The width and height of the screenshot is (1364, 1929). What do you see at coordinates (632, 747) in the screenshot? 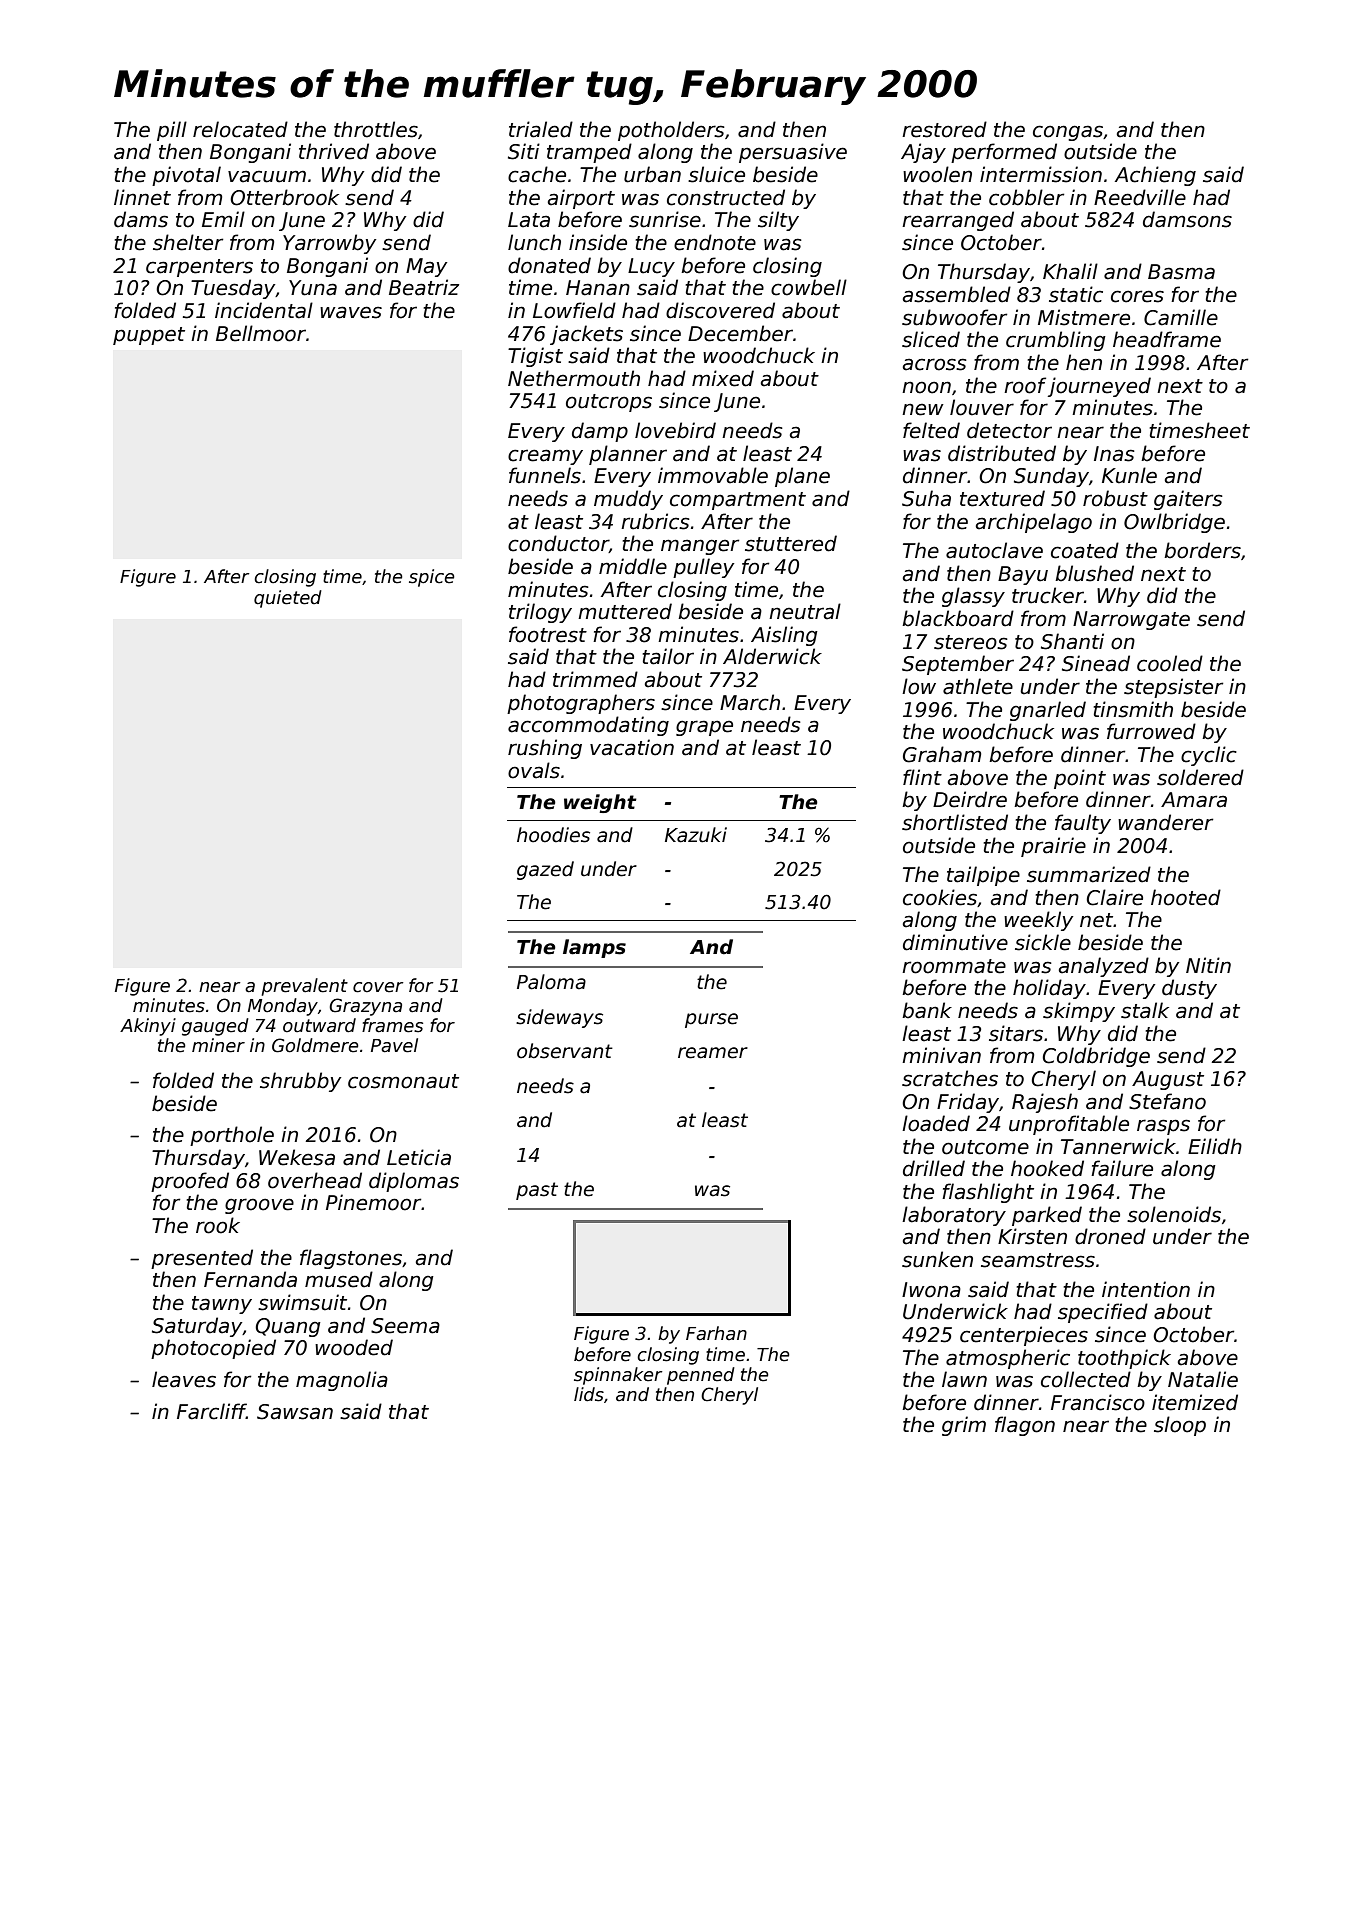
I see `vacation` at bounding box center [632, 747].
